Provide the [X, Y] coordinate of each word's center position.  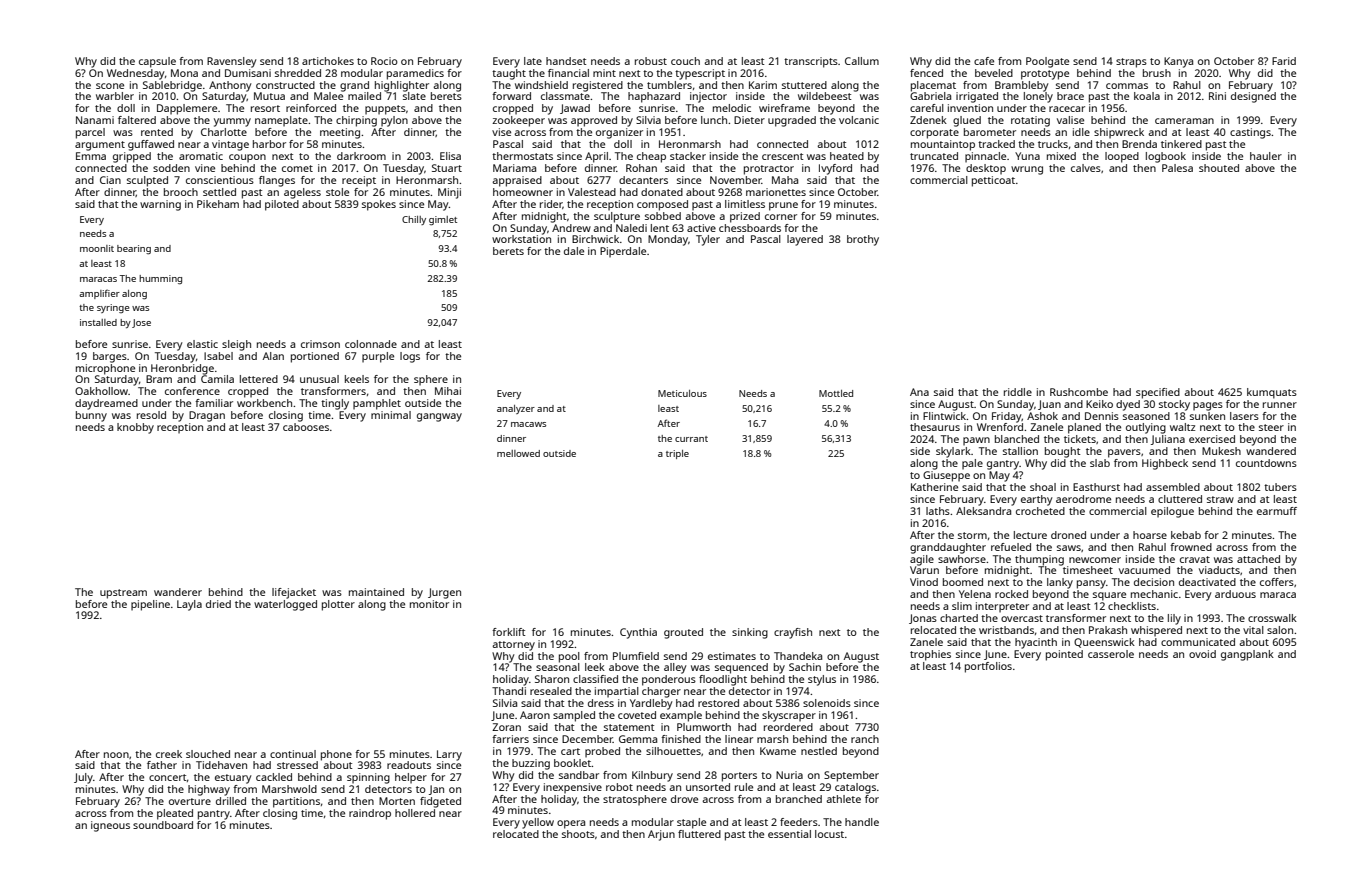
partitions [296, 802]
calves [1086, 168]
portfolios [988, 667]
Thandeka [798, 656]
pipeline [150, 605]
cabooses [306, 427]
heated [847, 156]
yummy [232, 122]
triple [677, 454]
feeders [799, 822]
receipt [359, 181]
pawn [976, 441]
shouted [1219, 168]
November [736, 180]
